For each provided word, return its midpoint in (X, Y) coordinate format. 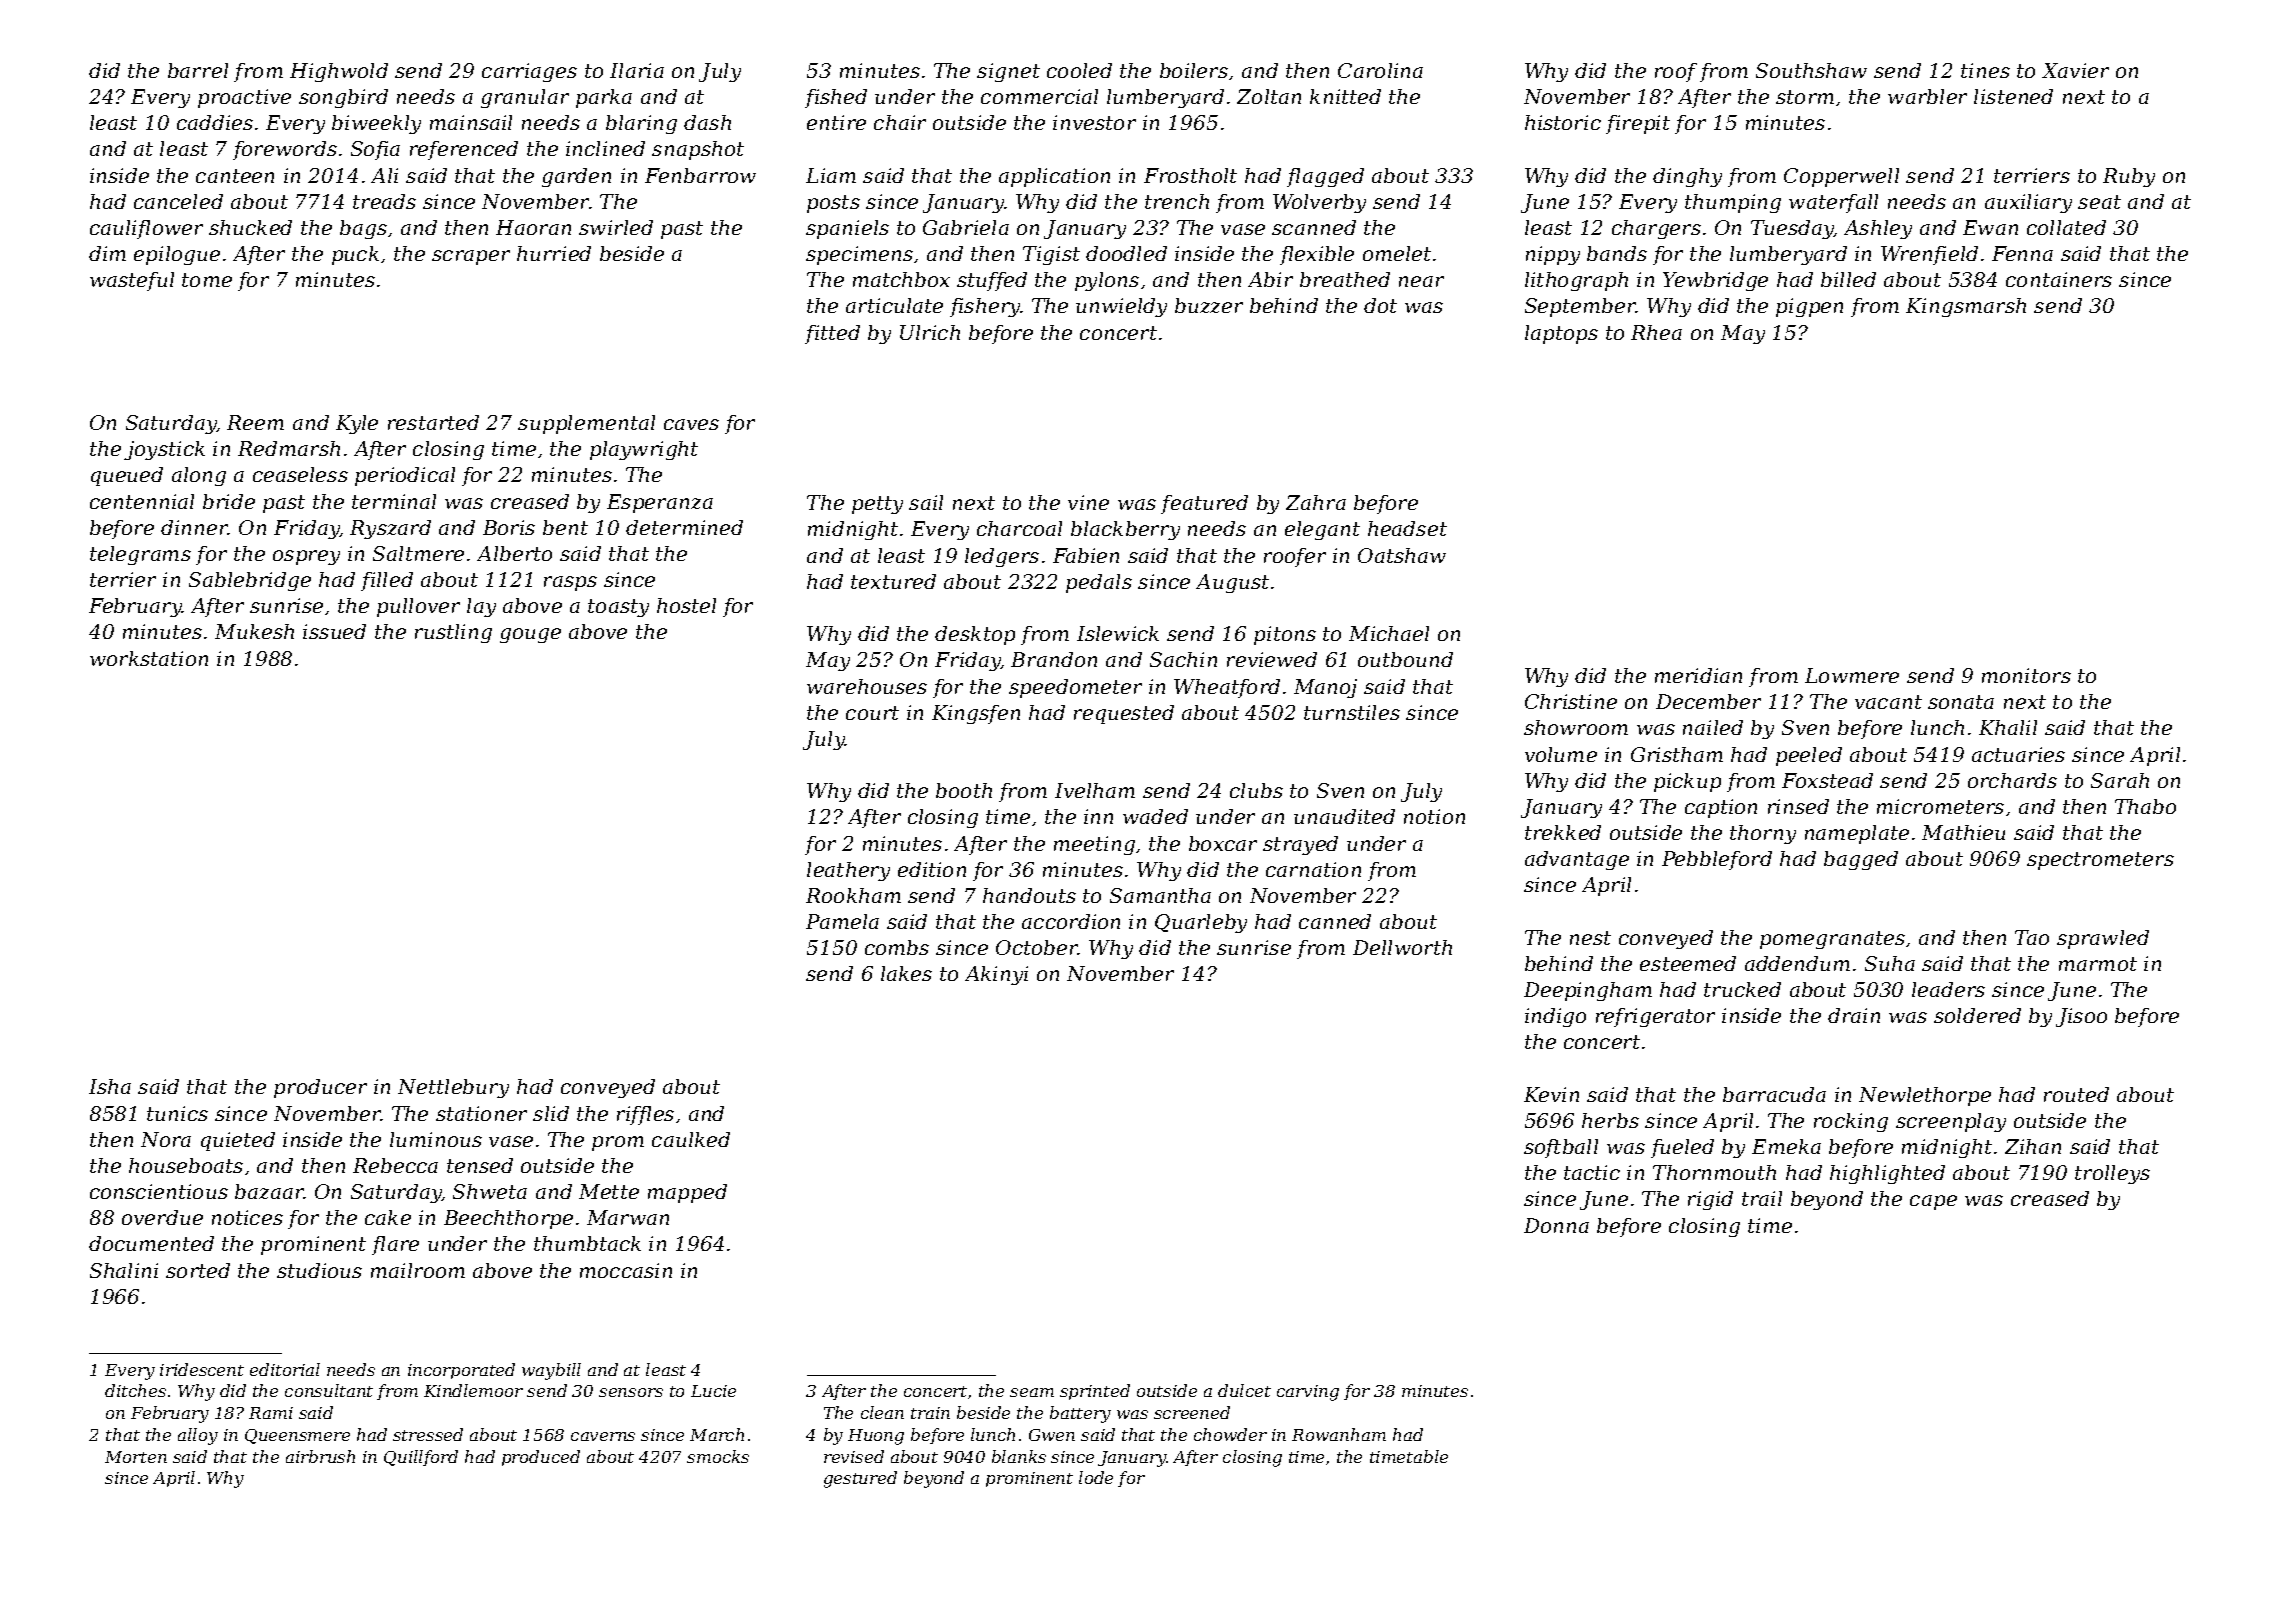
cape (1933, 1202)
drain (1854, 1015)
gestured (860, 1479)
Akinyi (996, 975)
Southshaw (1811, 70)
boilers (1194, 70)
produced (541, 1458)
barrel (198, 70)
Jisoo (2081, 1017)
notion (1434, 816)
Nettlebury (453, 1088)
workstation (149, 658)
